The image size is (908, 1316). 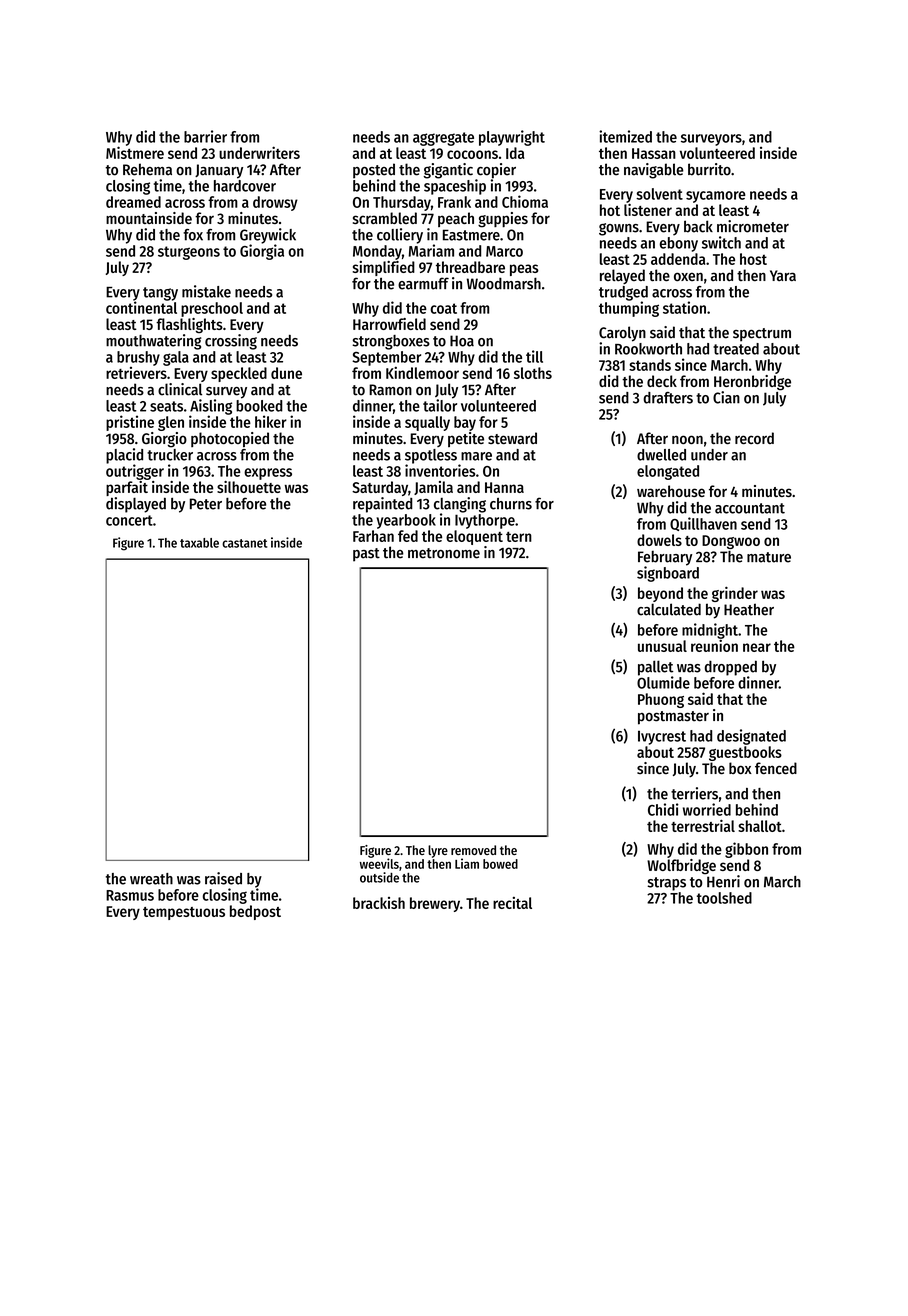 What do you see at coordinates (625, 136) in the screenshot?
I see `itemized` at bounding box center [625, 136].
